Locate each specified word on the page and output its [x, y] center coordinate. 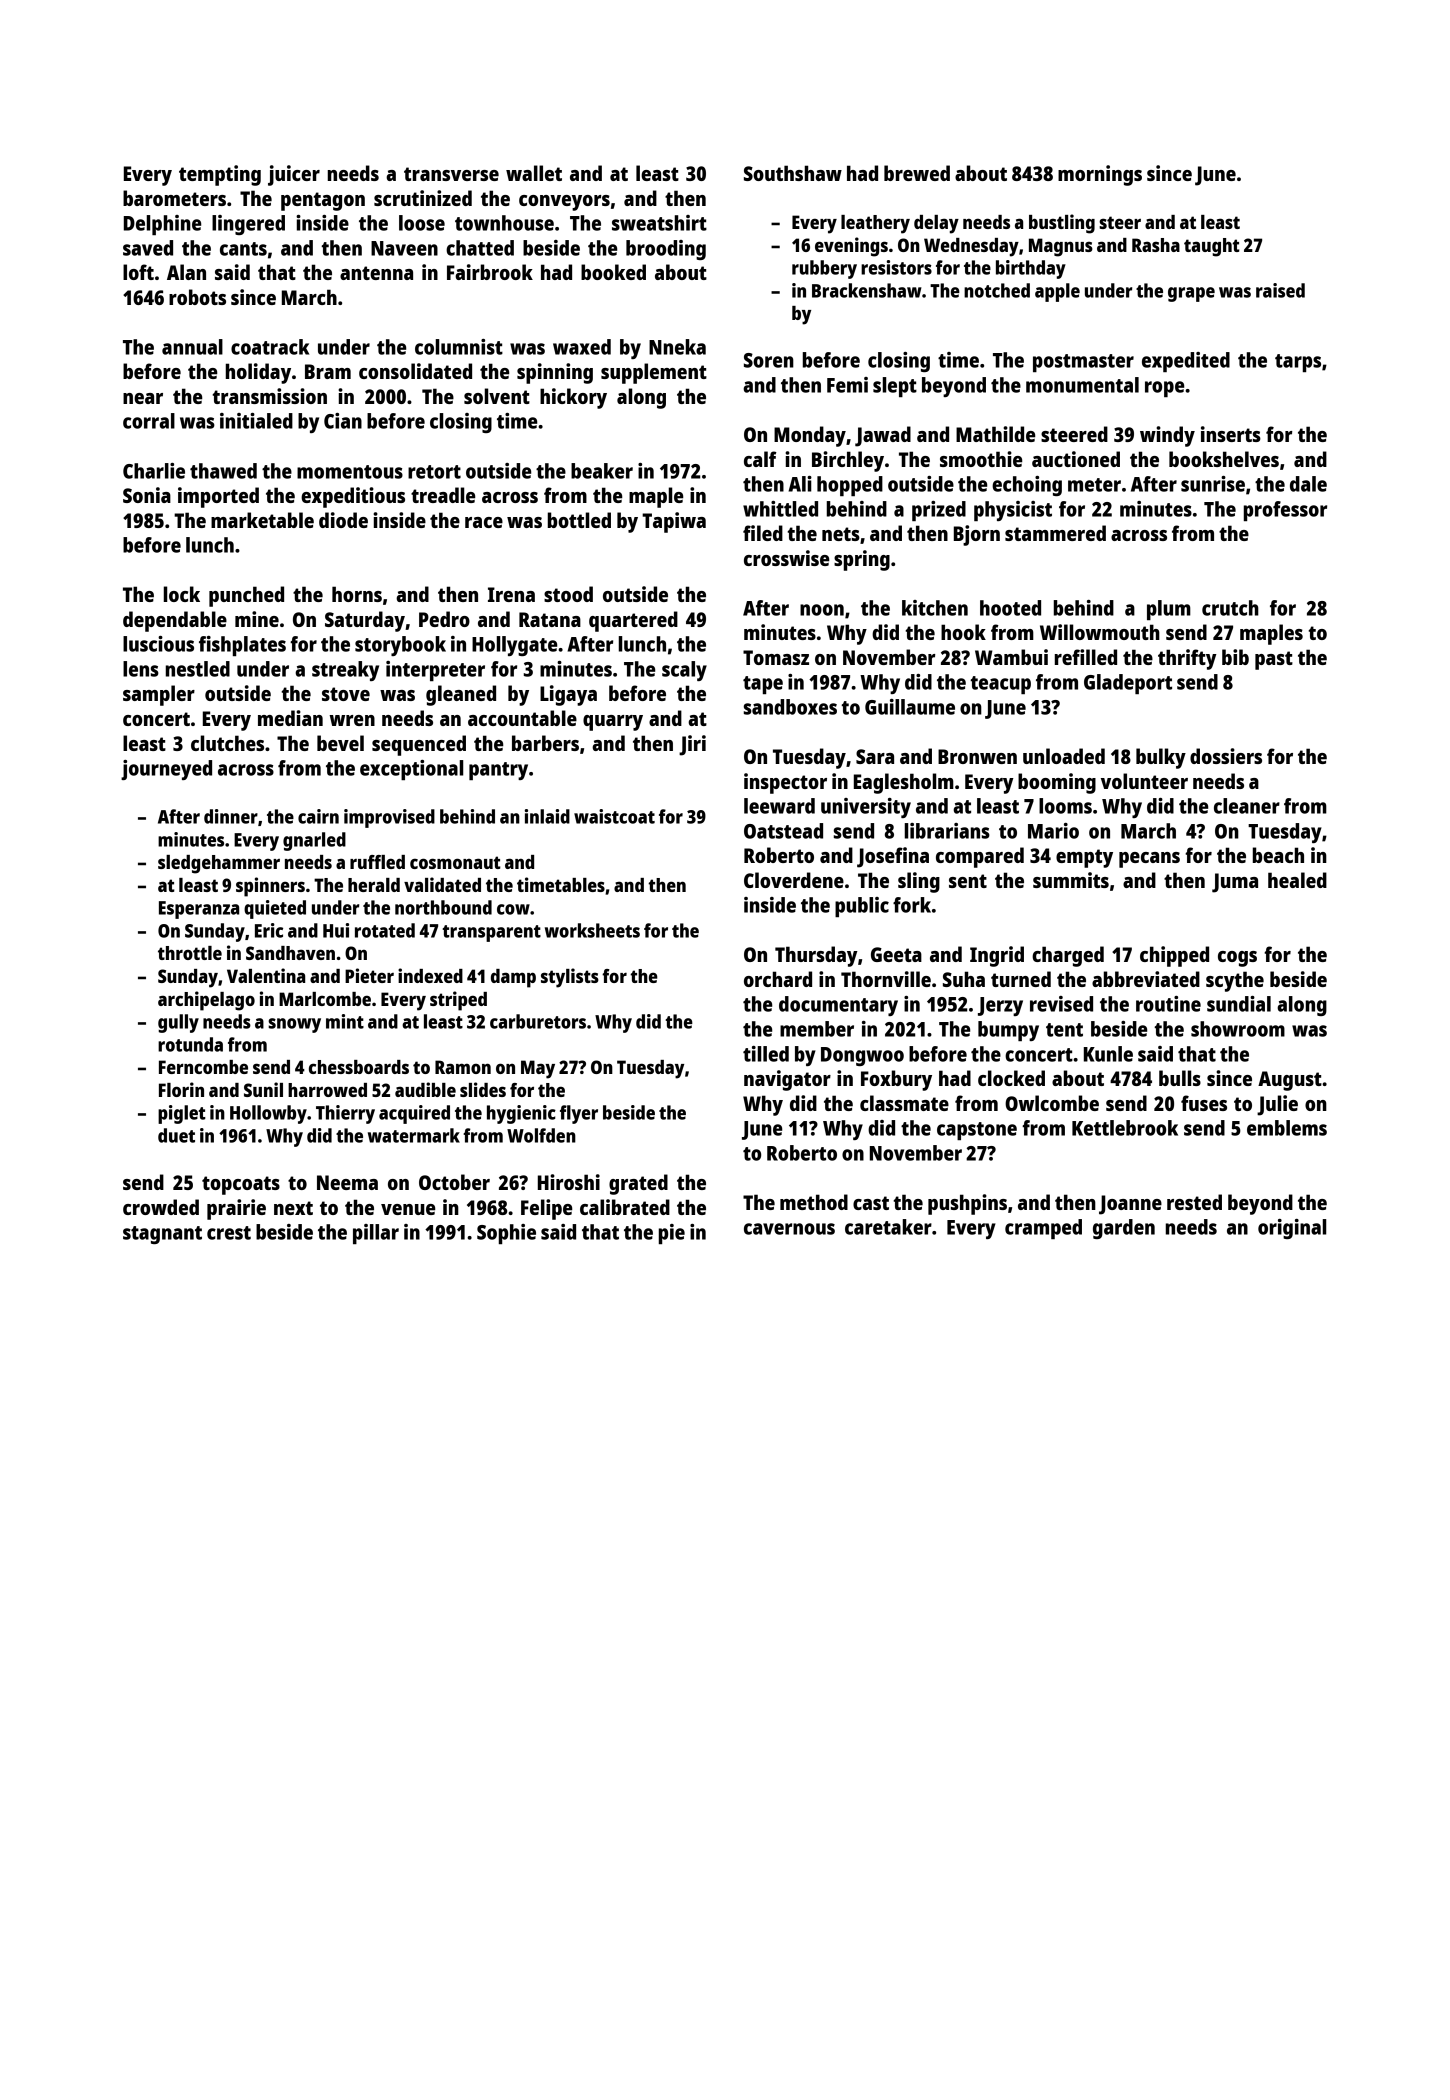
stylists [570, 978]
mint [345, 1021]
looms [1065, 806]
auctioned [1076, 459]
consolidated [415, 371]
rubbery [824, 269]
